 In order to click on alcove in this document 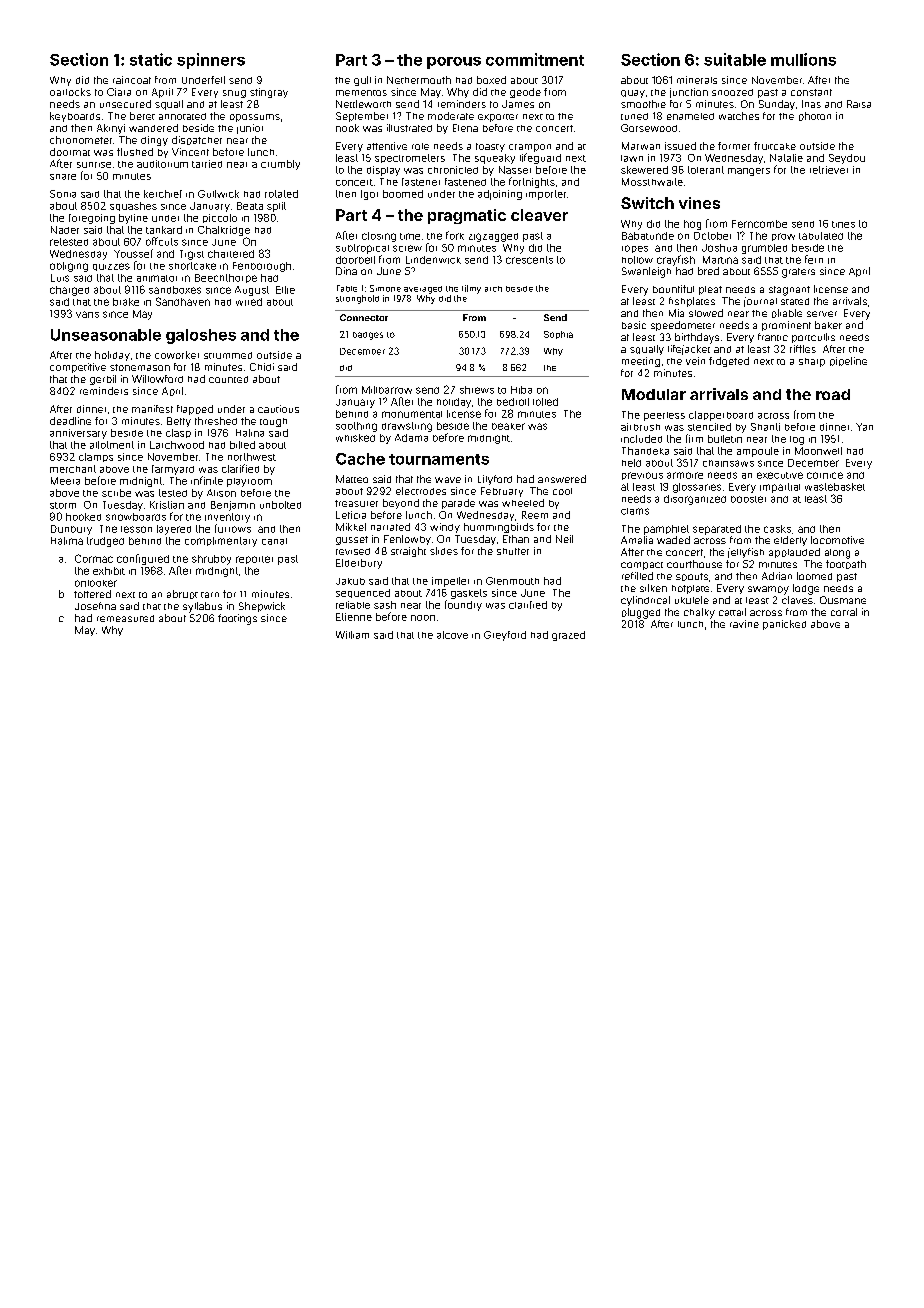, I will do `click(452, 635)`.
